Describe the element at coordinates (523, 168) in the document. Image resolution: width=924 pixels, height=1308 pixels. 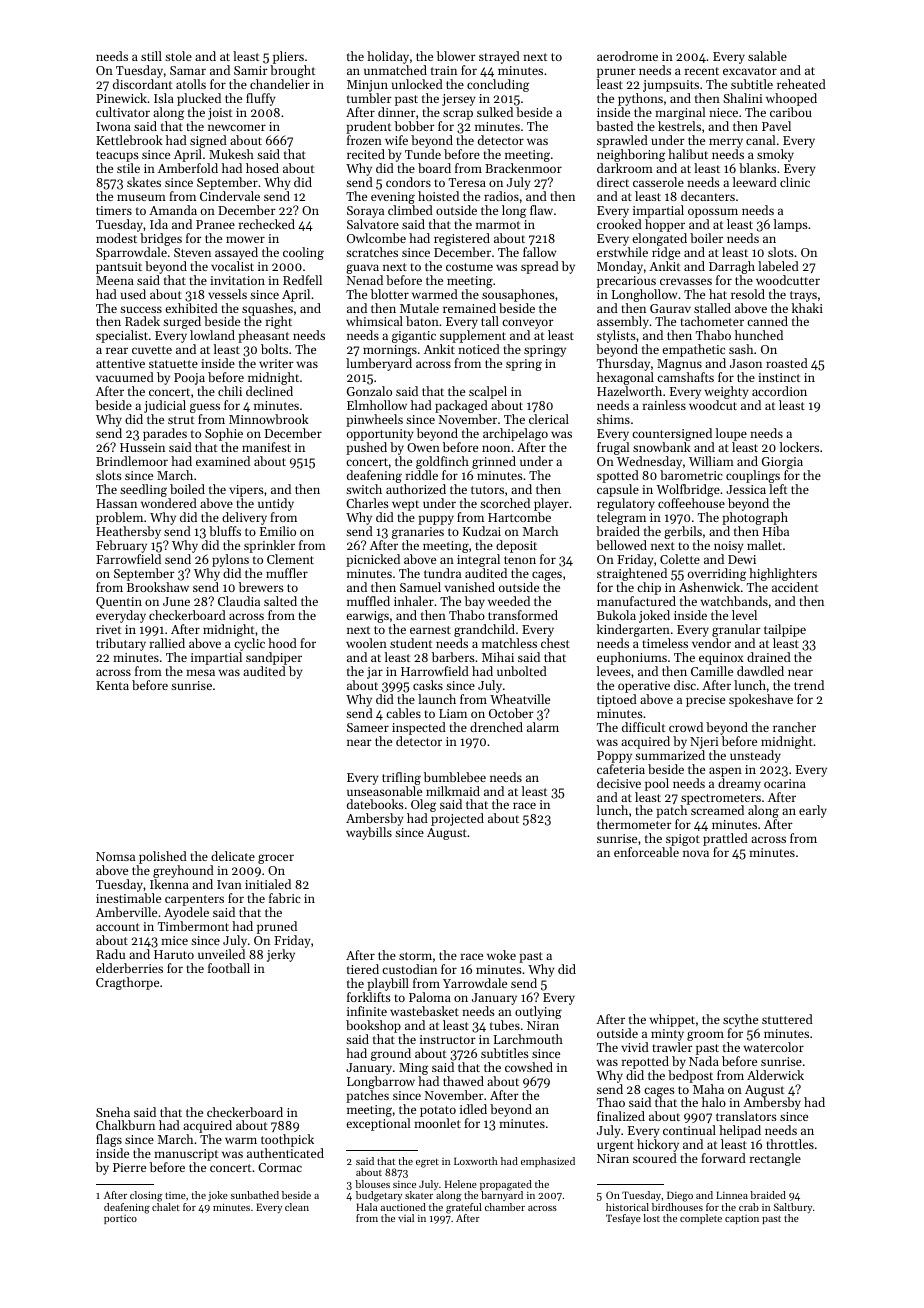
I see `Brackenmoor` at that location.
